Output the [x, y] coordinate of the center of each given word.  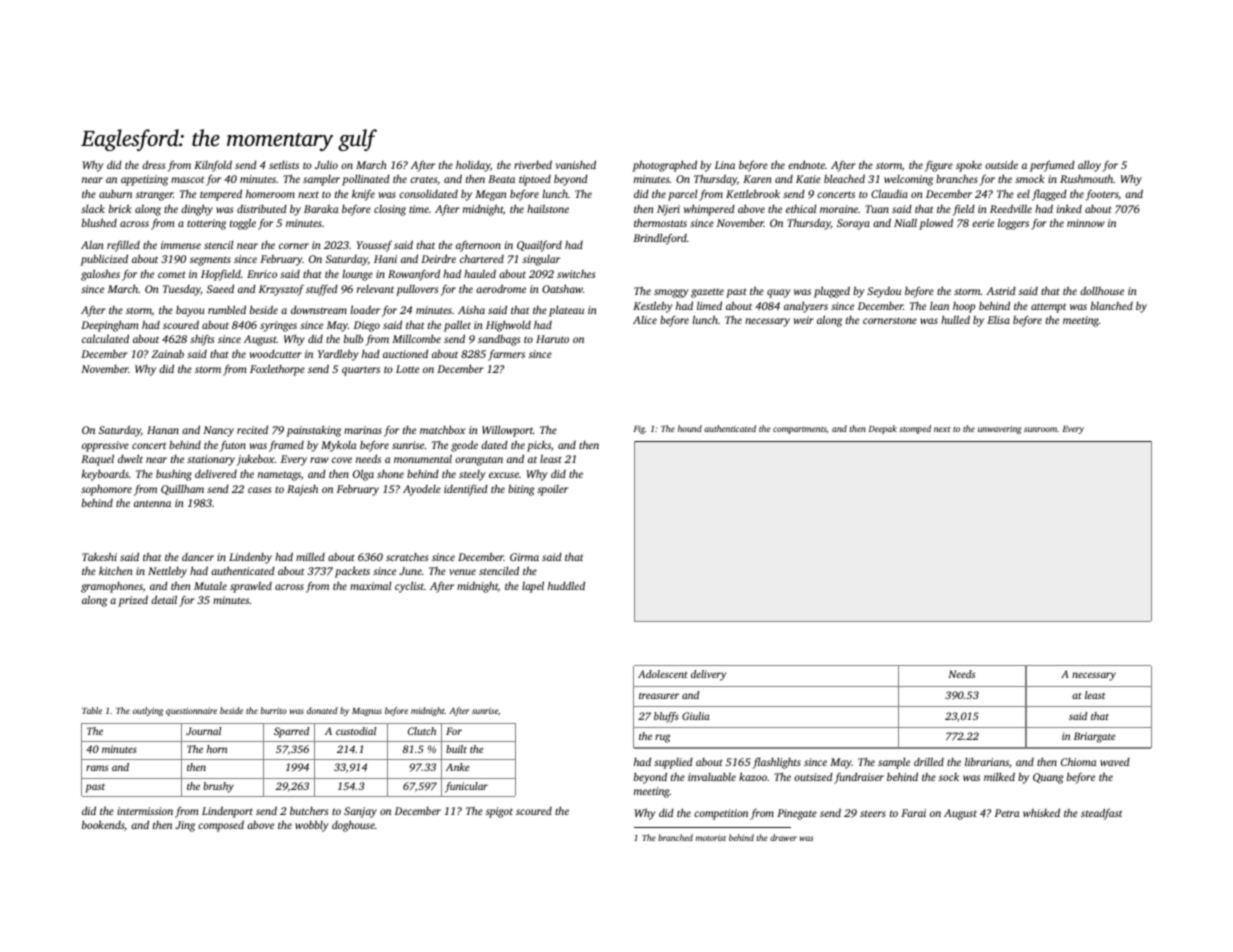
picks [539, 446]
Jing [185, 826]
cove [342, 460]
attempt [1048, 308]
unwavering [999, 430]
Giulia [696, 716]
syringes [278, 326]
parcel [683, 195]
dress [153, 164]
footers [1102, 195]
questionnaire [191, 711]
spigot [499, 812]
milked [999, 776]
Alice [645, 319]
